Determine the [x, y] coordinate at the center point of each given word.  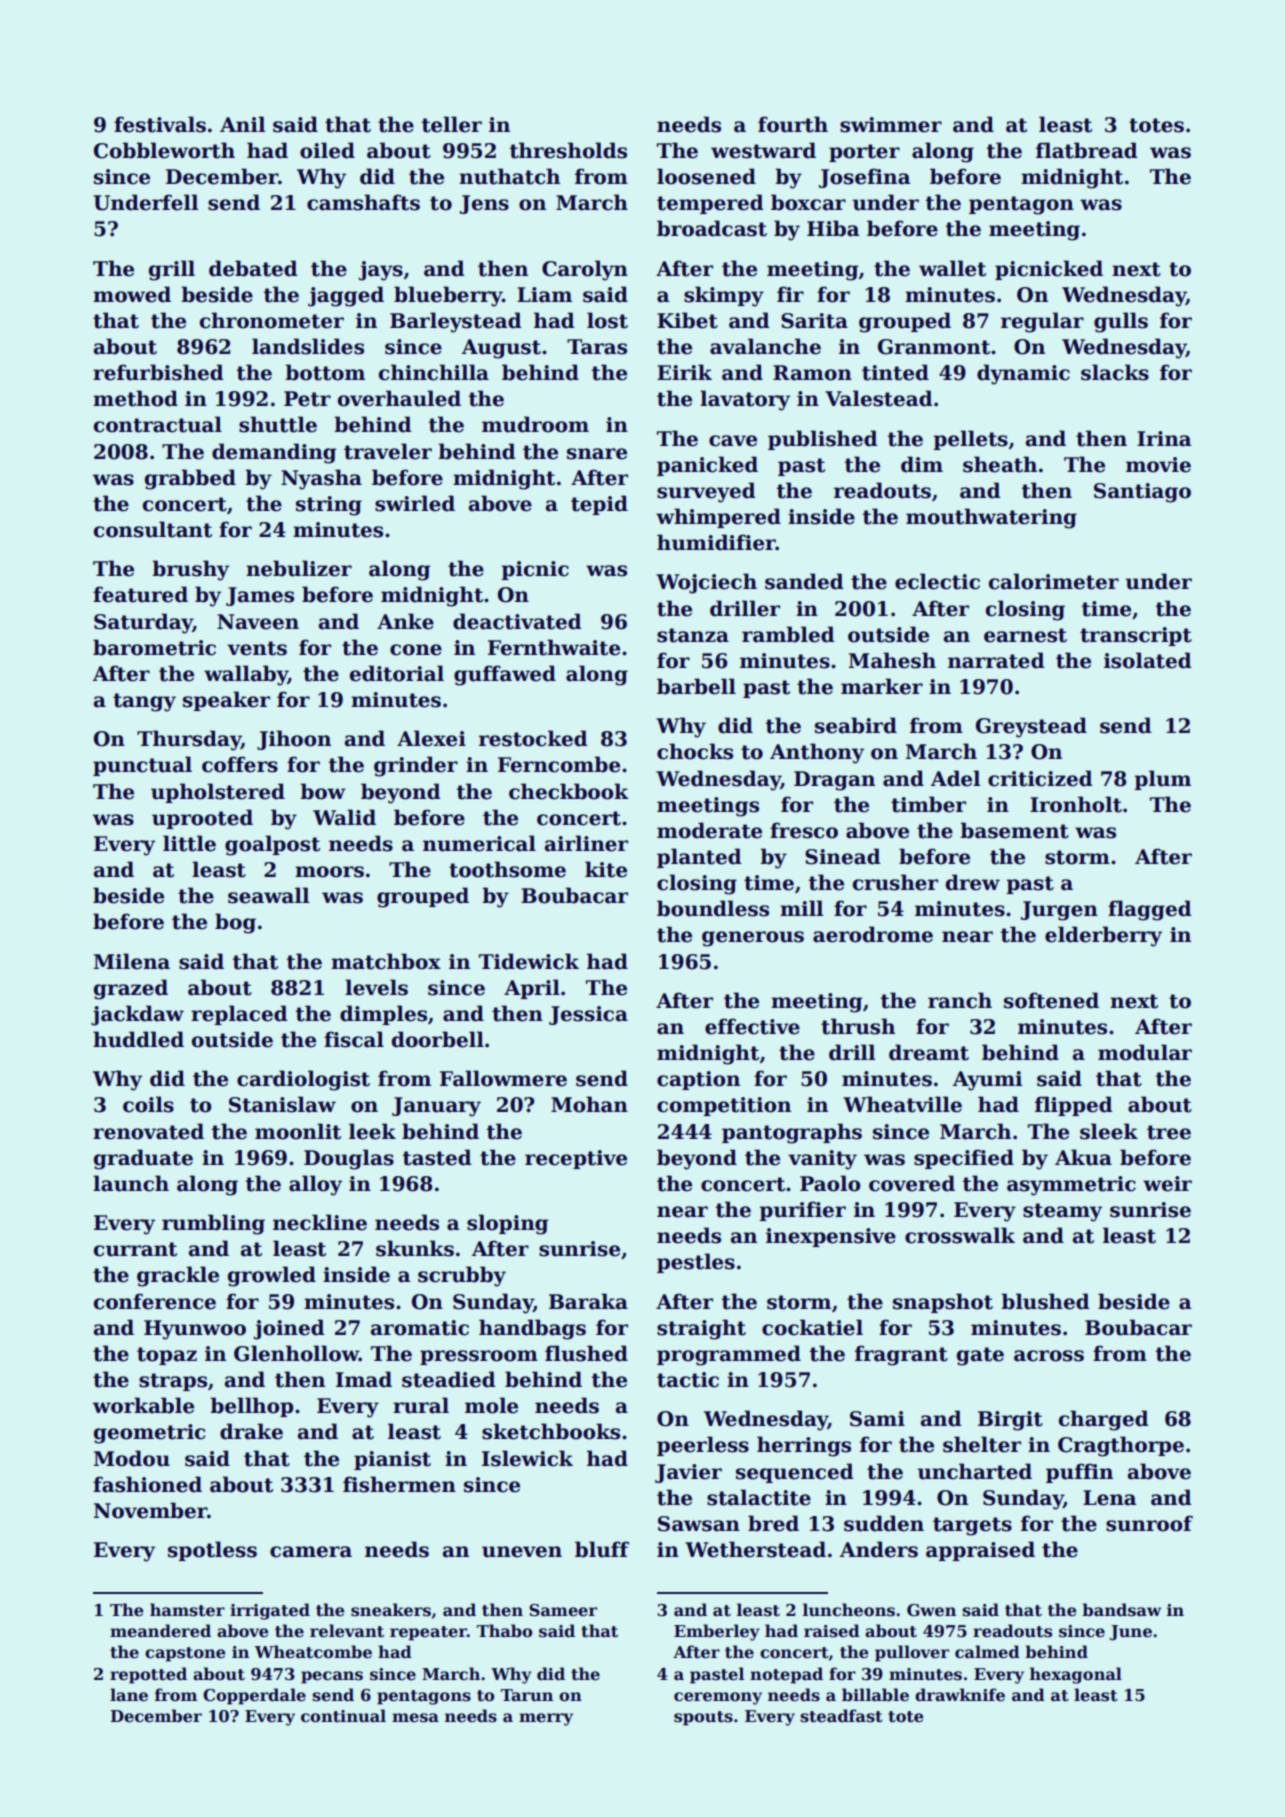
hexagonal [1076, 1675]
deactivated [517, 621]
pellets [970, 440]
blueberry [448, 296]
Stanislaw [282, 1104]
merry [546, 1719]
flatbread [1087, 150]
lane [129, 1695]
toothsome [507, 869]
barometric [154, 647]
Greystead [1031, 727]
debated [253, 268]
